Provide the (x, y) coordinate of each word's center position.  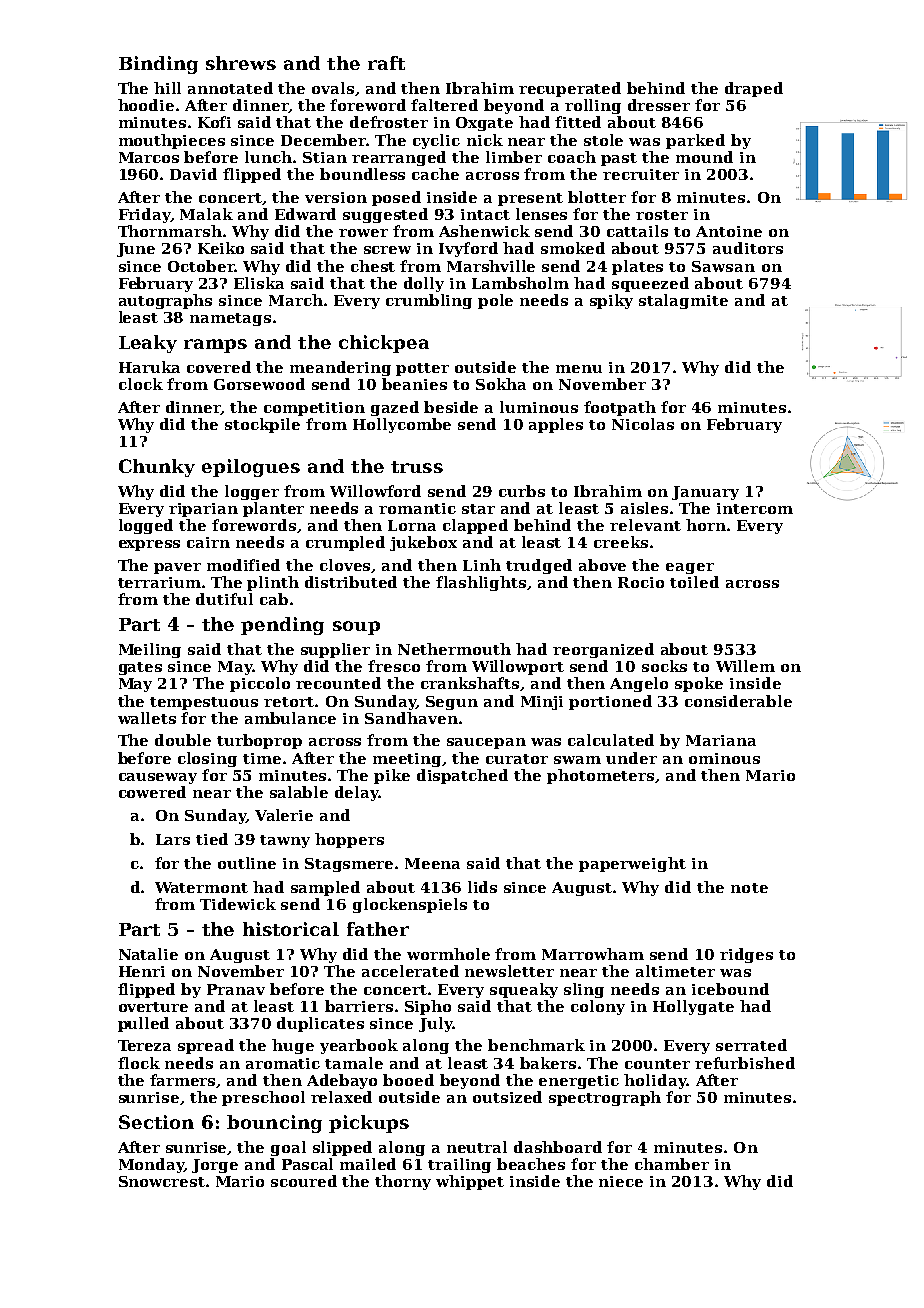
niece (621, 1181)
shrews (241, 63)
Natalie (148, 954)
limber (514, 157)
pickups (369, 1124)
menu (579, 369)
